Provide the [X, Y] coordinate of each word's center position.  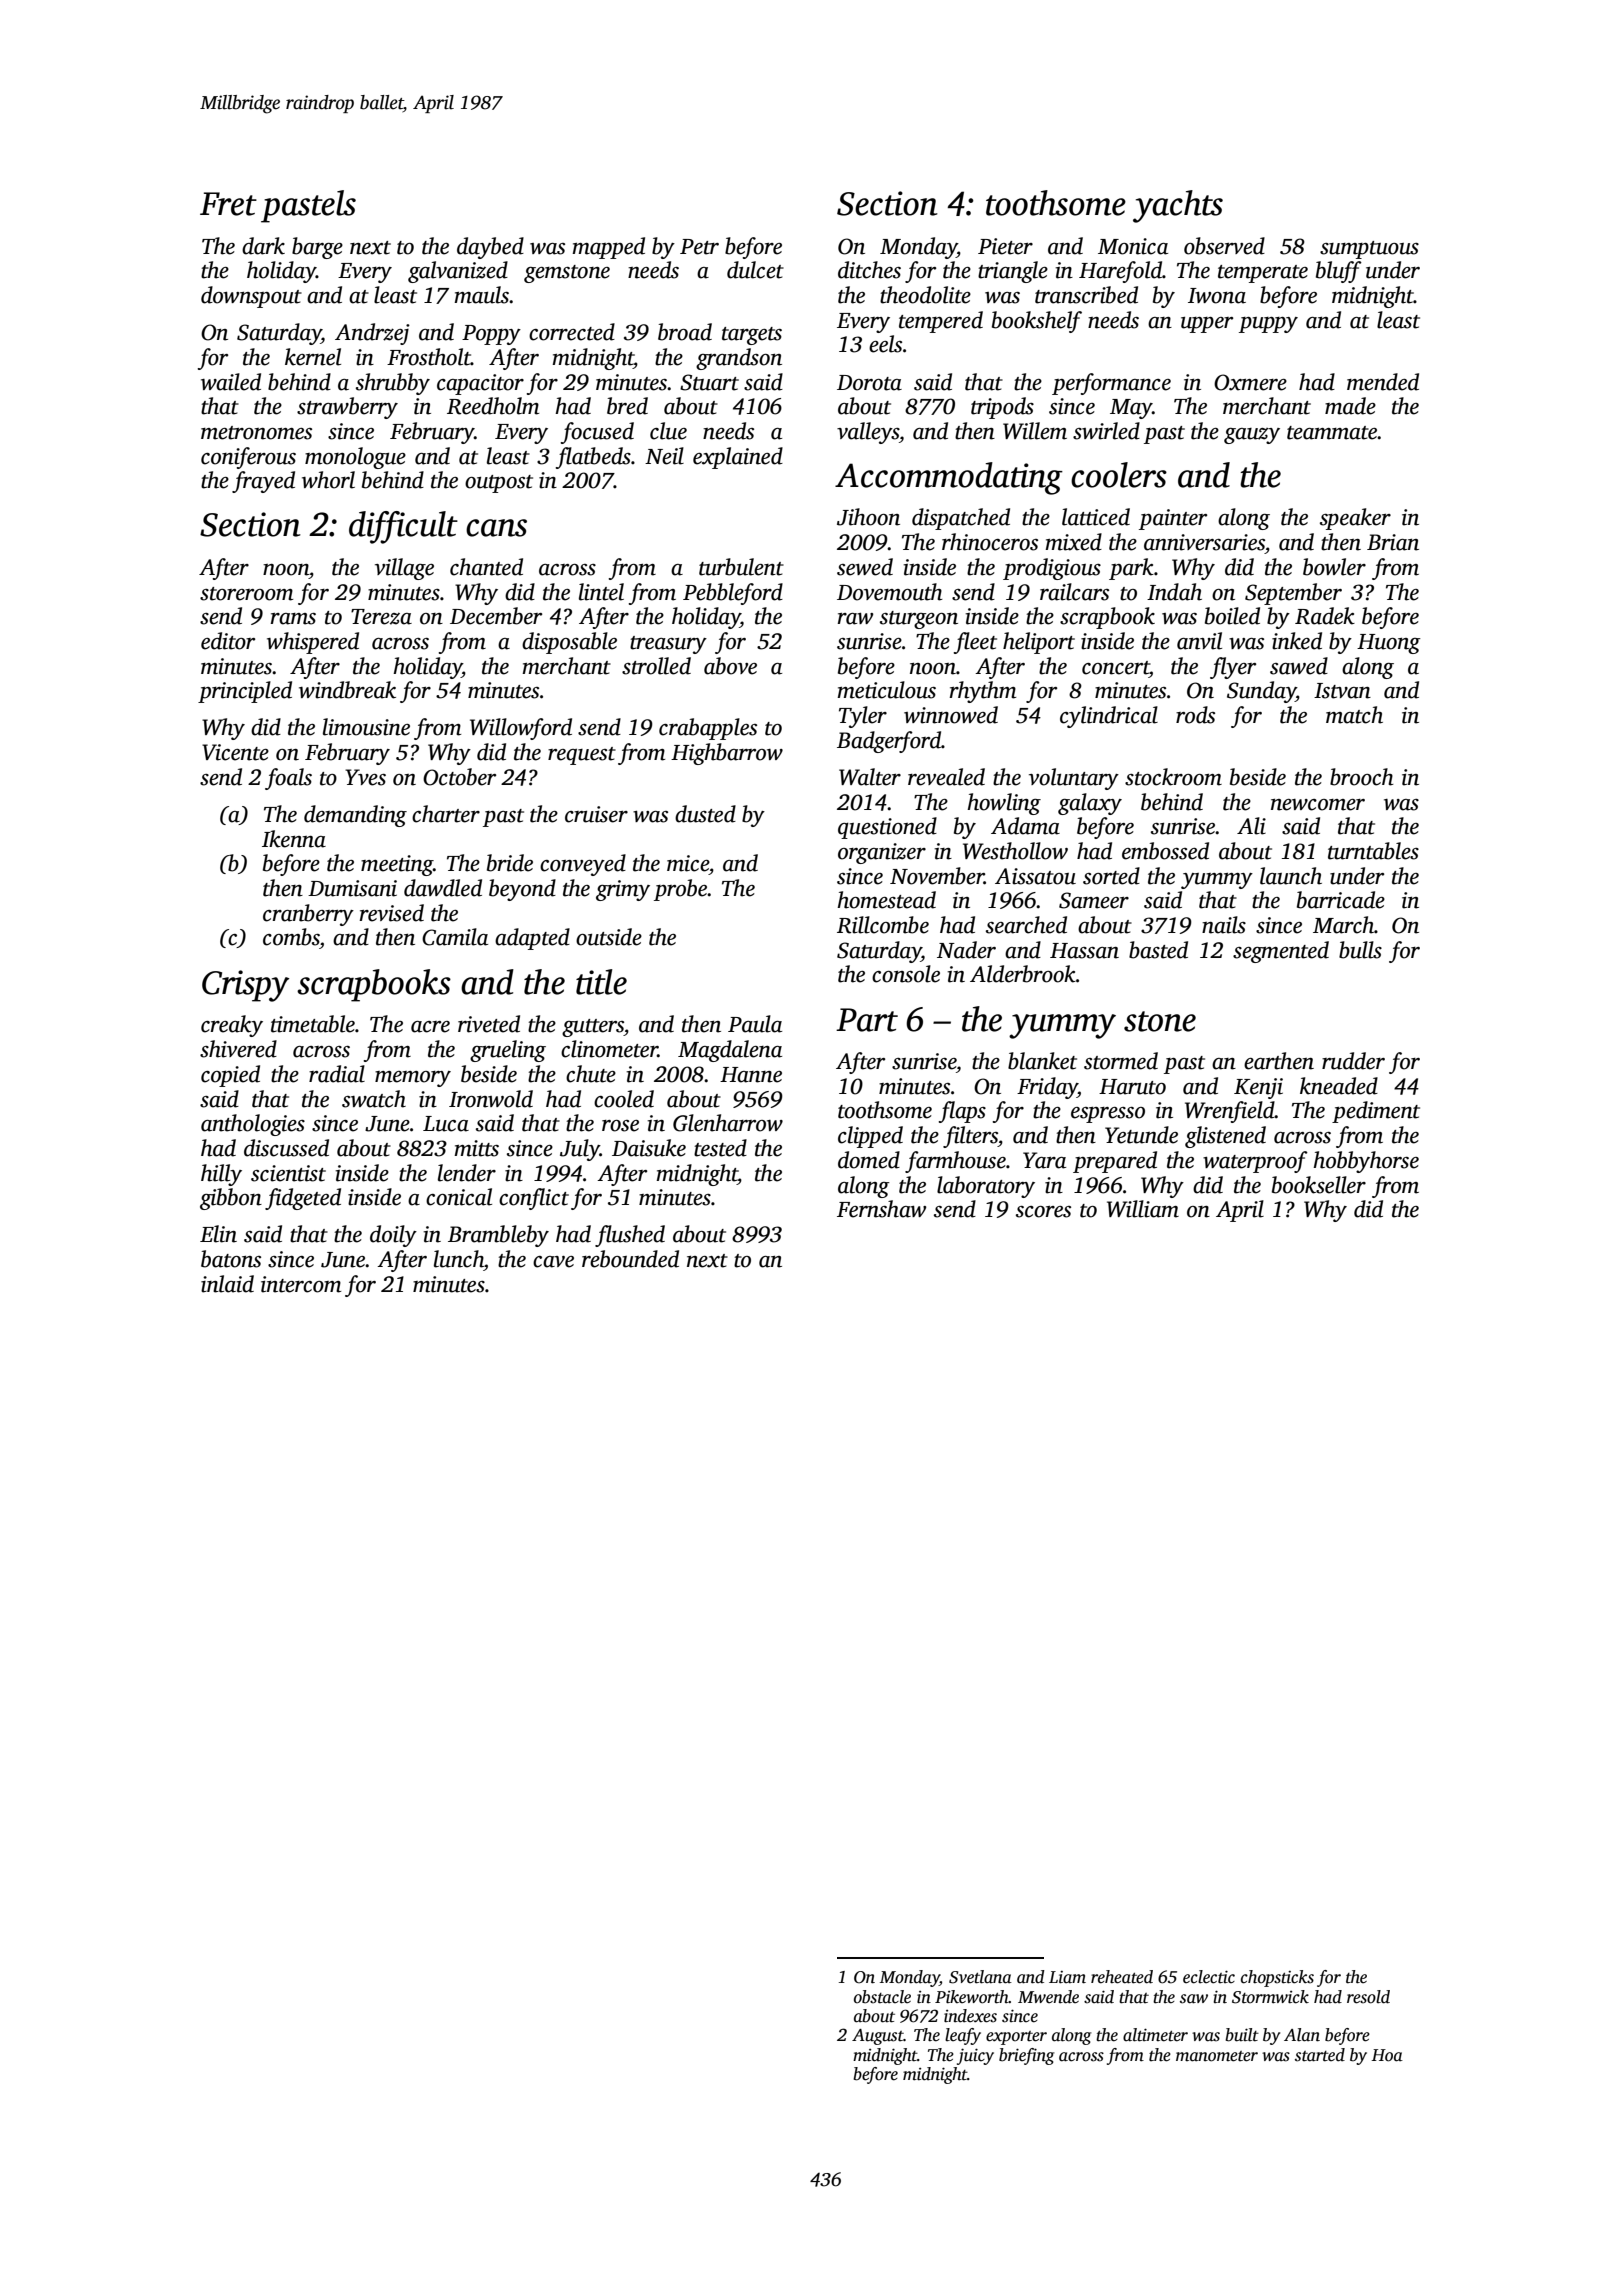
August [878, 2037]
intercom [301, 1284]
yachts [1178, 206]
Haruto [1132, 1087]
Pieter [1005, 246]
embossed [1165, 851]
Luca [446, 1124]
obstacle [882, 1997]
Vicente [235, 752]
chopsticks [1277, 1978]
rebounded [630, 1259]
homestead [886, 900]
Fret [228, 204]
